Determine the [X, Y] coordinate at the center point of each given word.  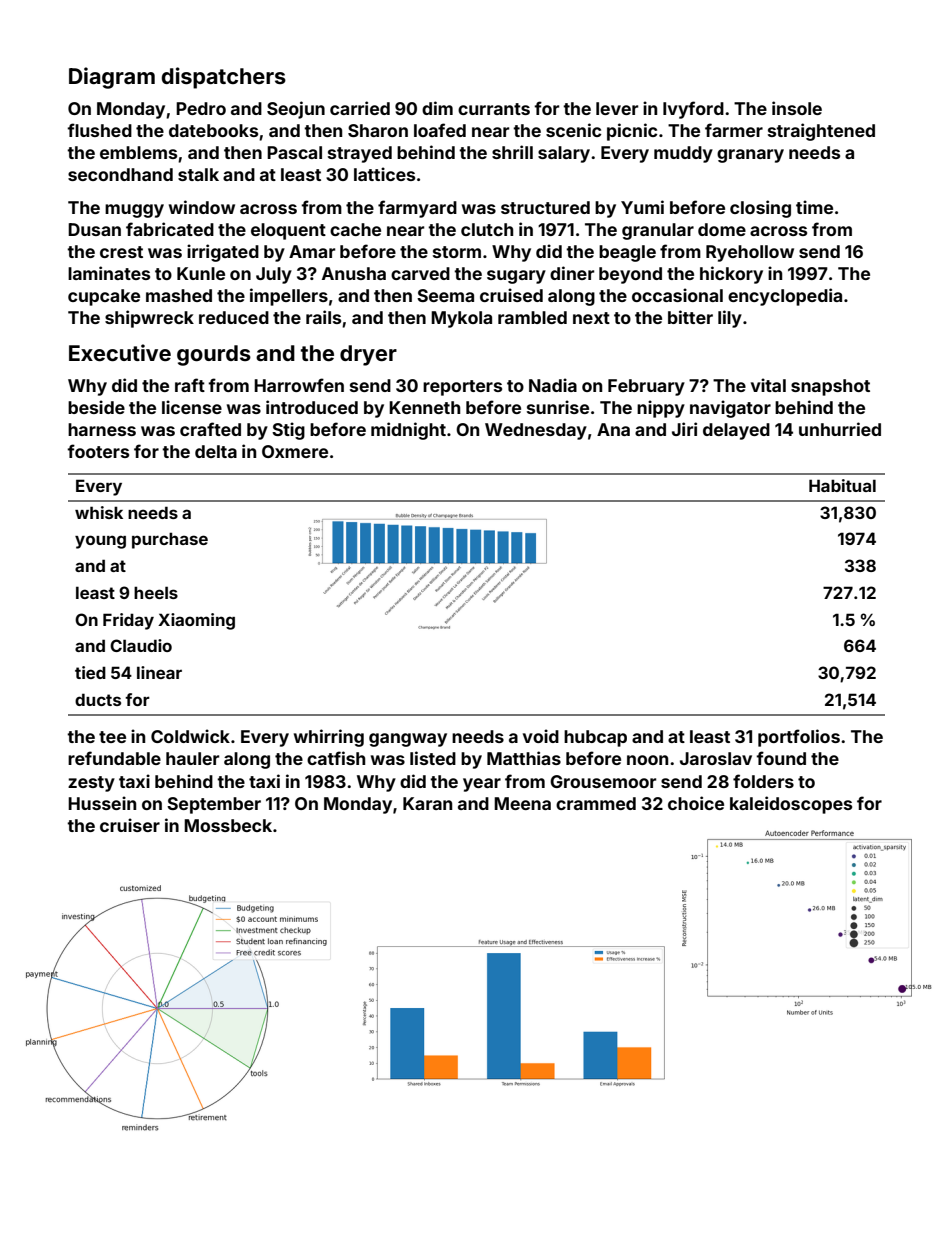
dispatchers [224, 78]
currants [494, 109]
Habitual [842, 485]
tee [112, 737]
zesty [91, 784]
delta [216, 451]
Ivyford [693, 110]
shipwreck [149, 319]
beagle [627, 253]
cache [355, 229]
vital [768, 385]
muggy [134, 211]
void [541, 736]
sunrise [558, 407]
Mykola [461, 319]
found [781, 758]
